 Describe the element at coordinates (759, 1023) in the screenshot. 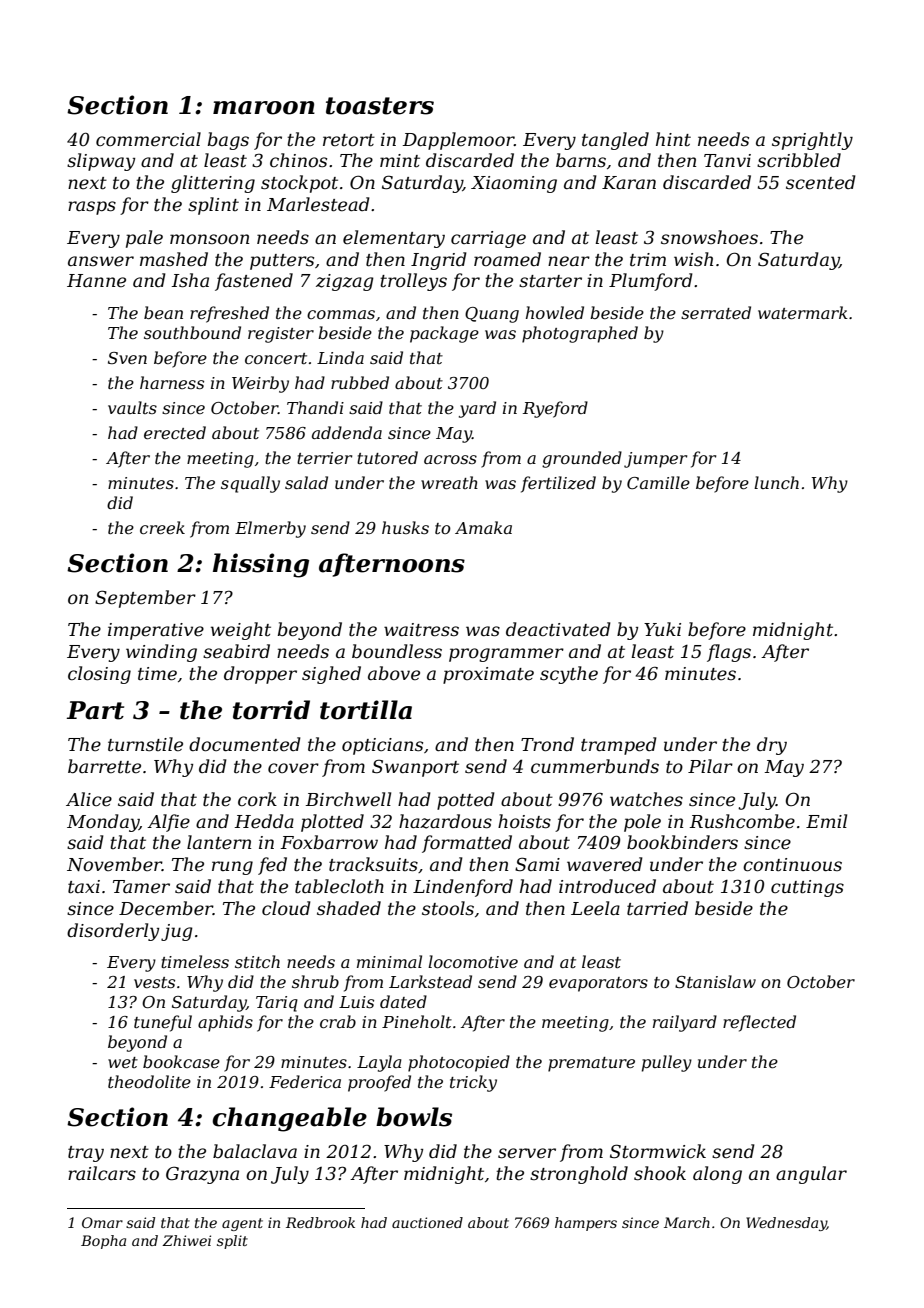

I see `reflected` at that location.
